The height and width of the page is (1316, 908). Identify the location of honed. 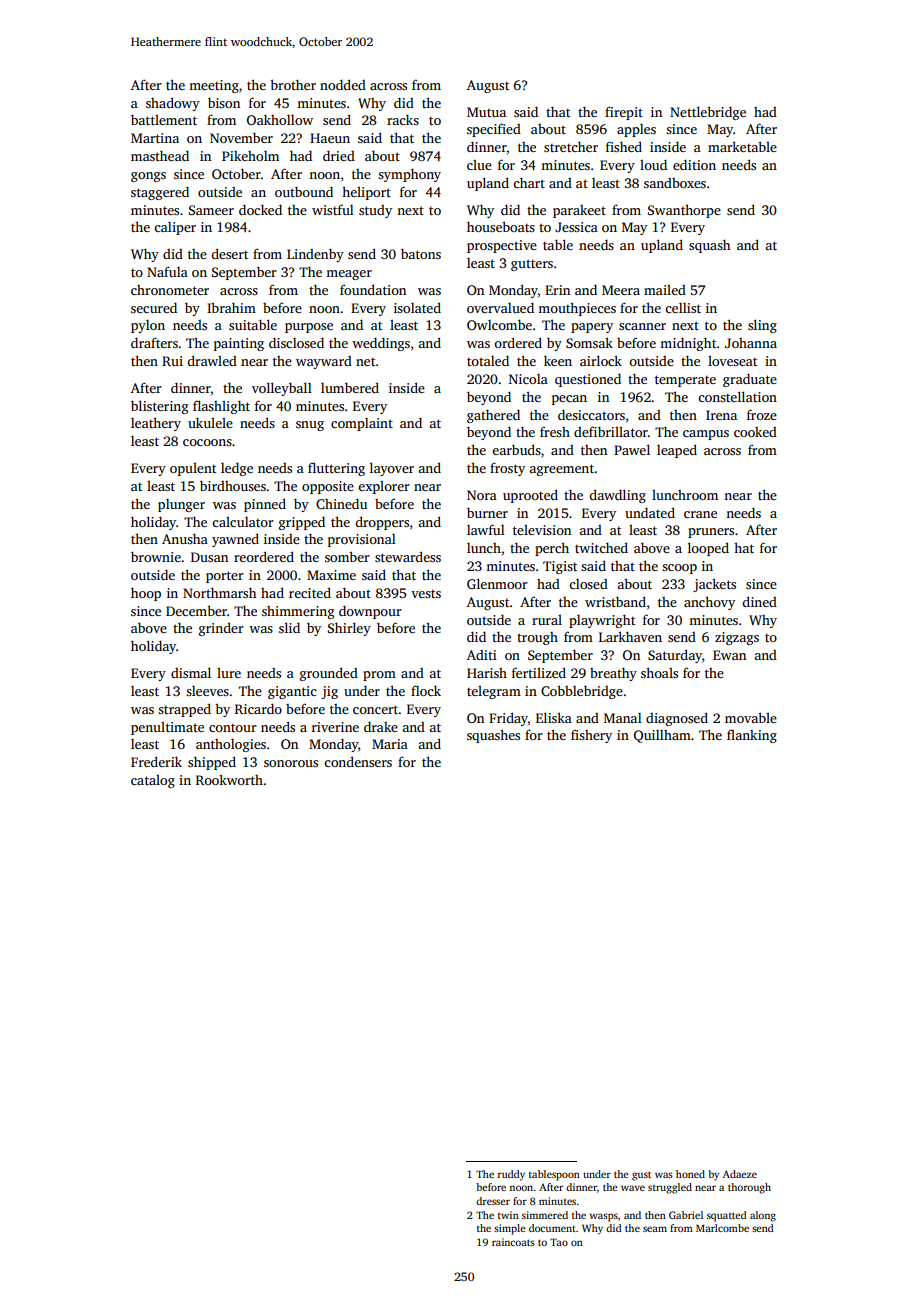
(690, 1174).
